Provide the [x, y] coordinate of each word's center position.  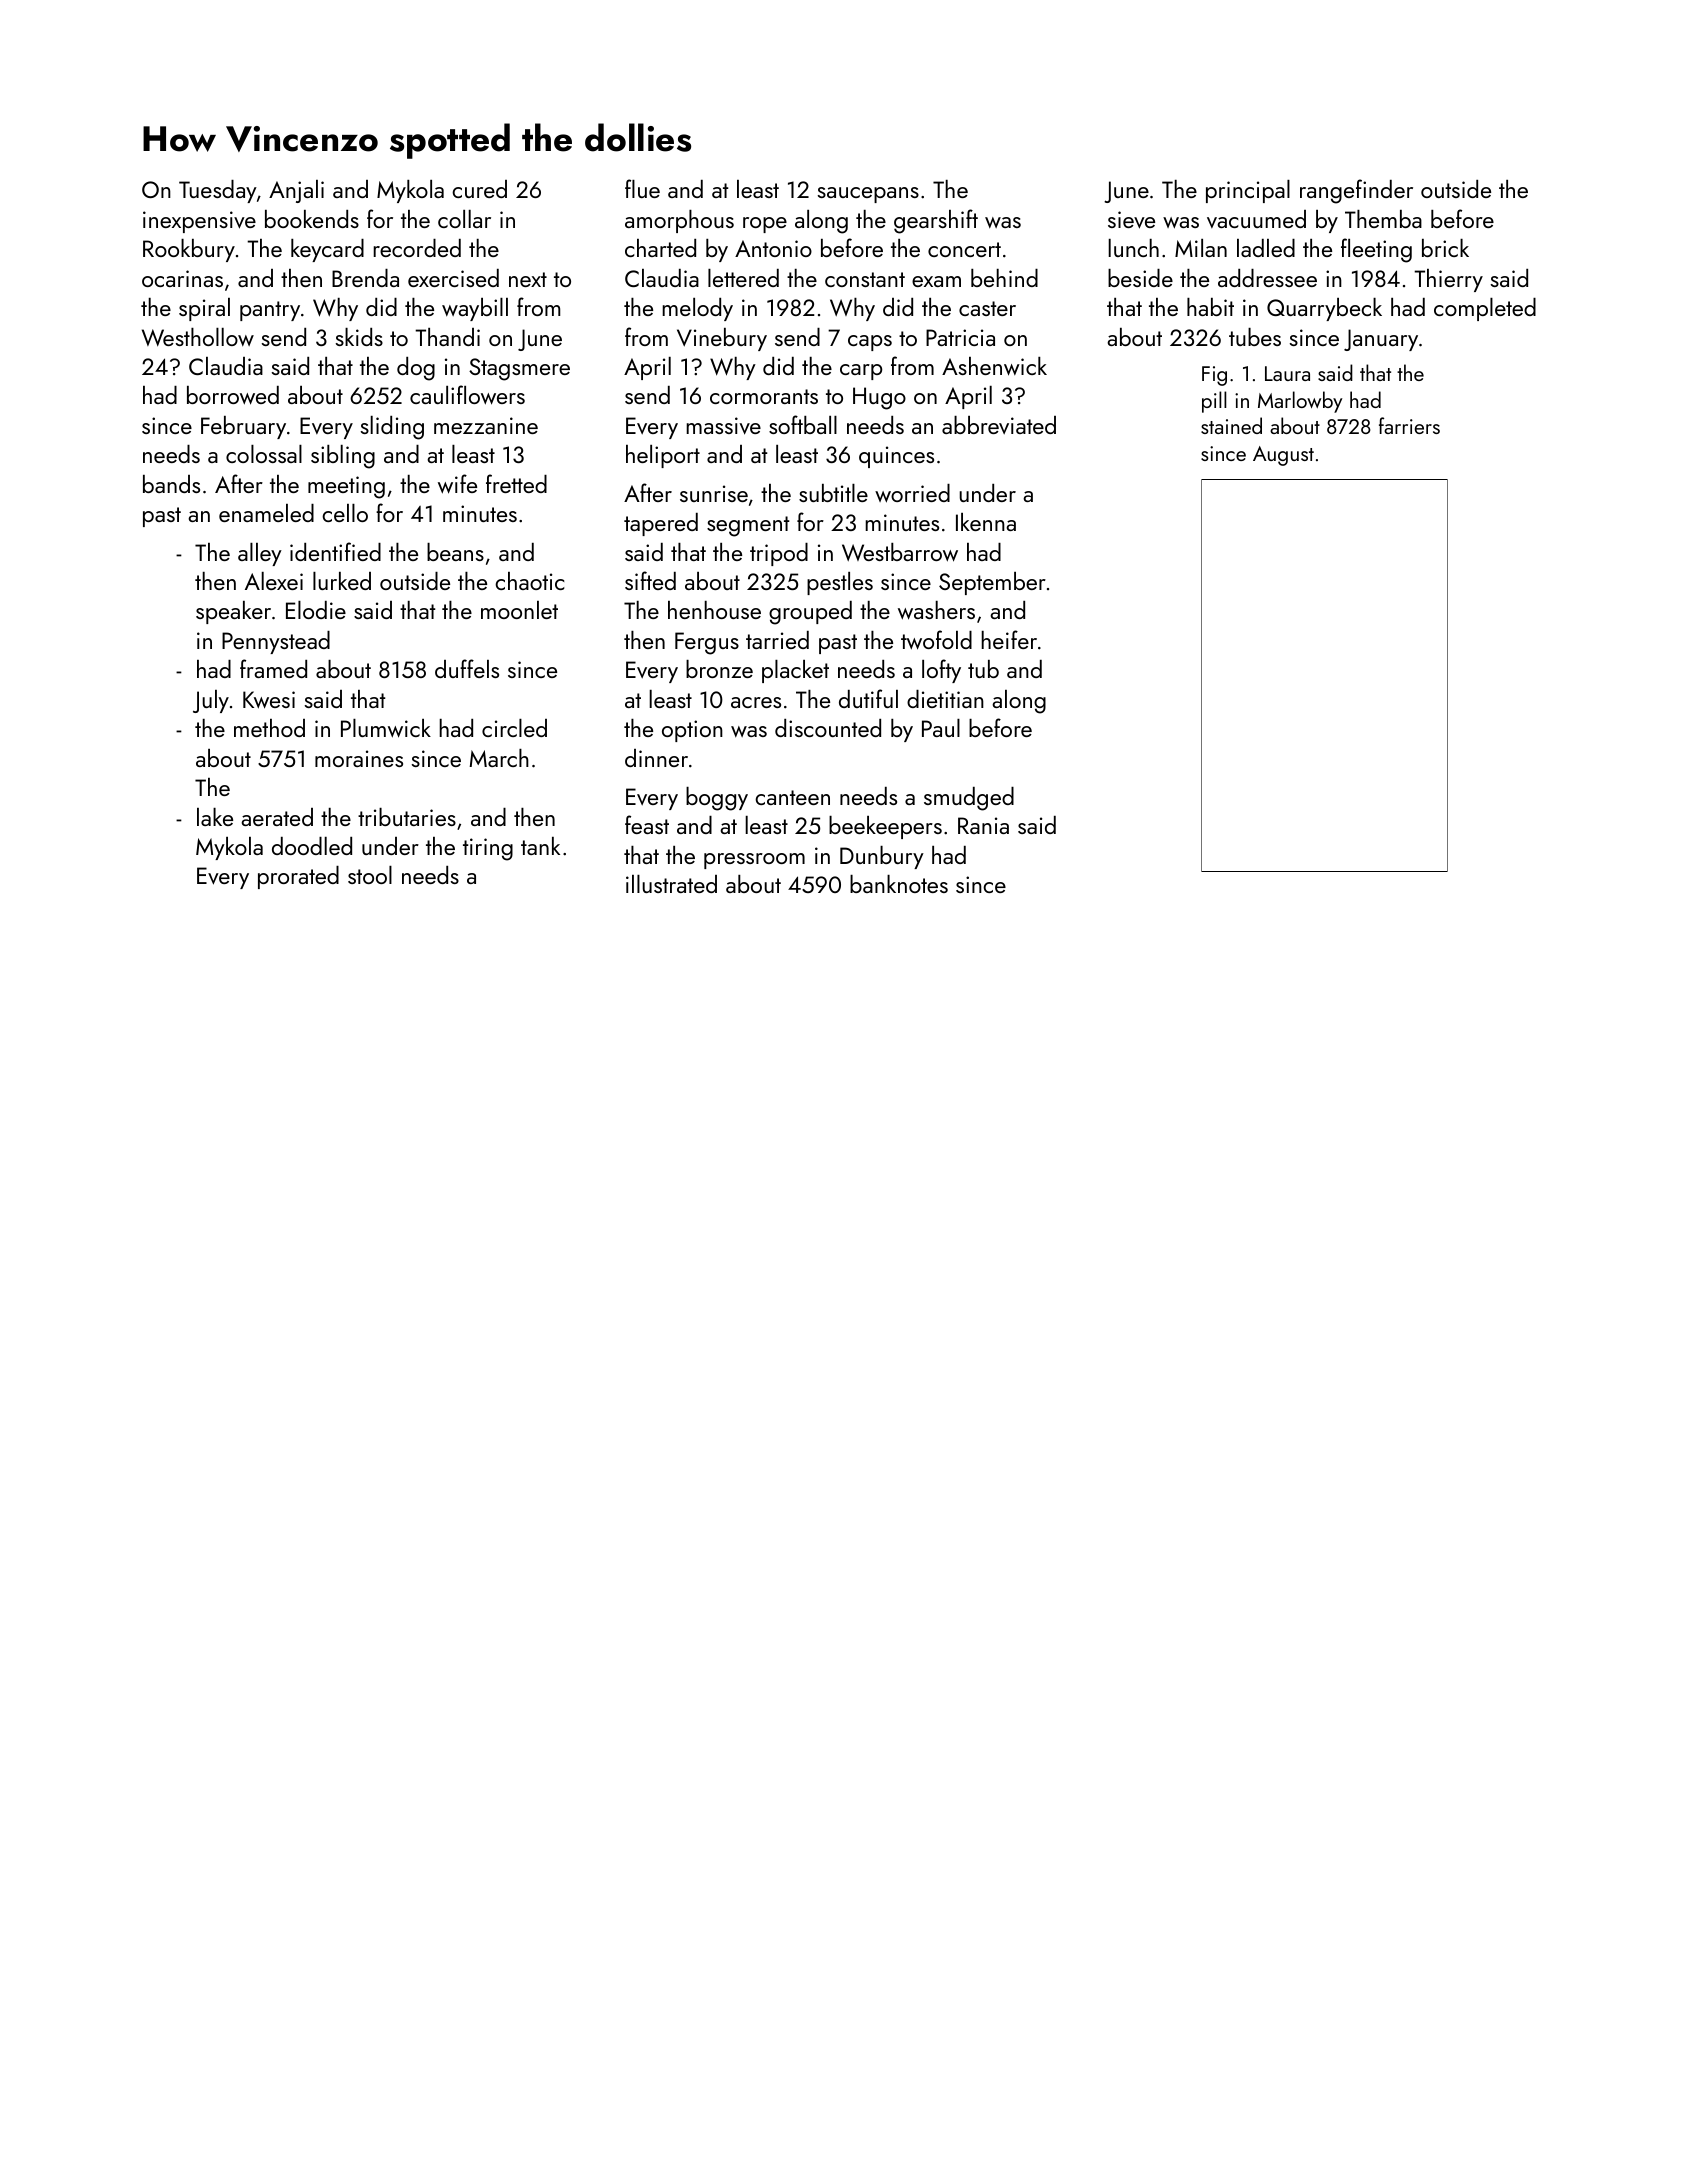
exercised [453, 278]
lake [215, 817]
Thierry [1448, 280]
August [1283, 456]
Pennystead [276, 642]
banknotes [899, 884]
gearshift [936, 221]
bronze [719, 669]
